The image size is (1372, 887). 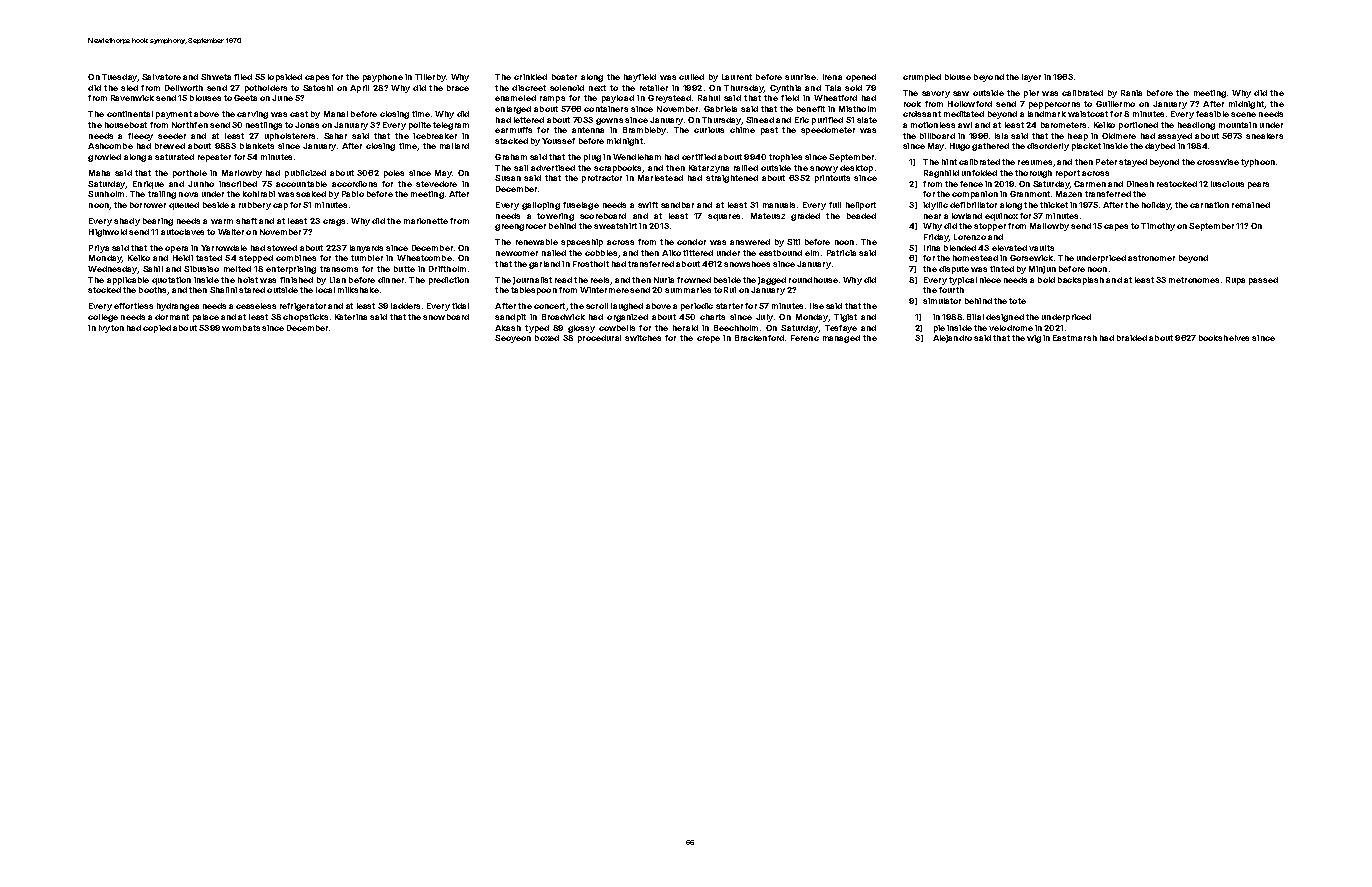 What do you see at coordinates (214, 158) in the page?
I see `repeater` at bounding box center [214, 158].
